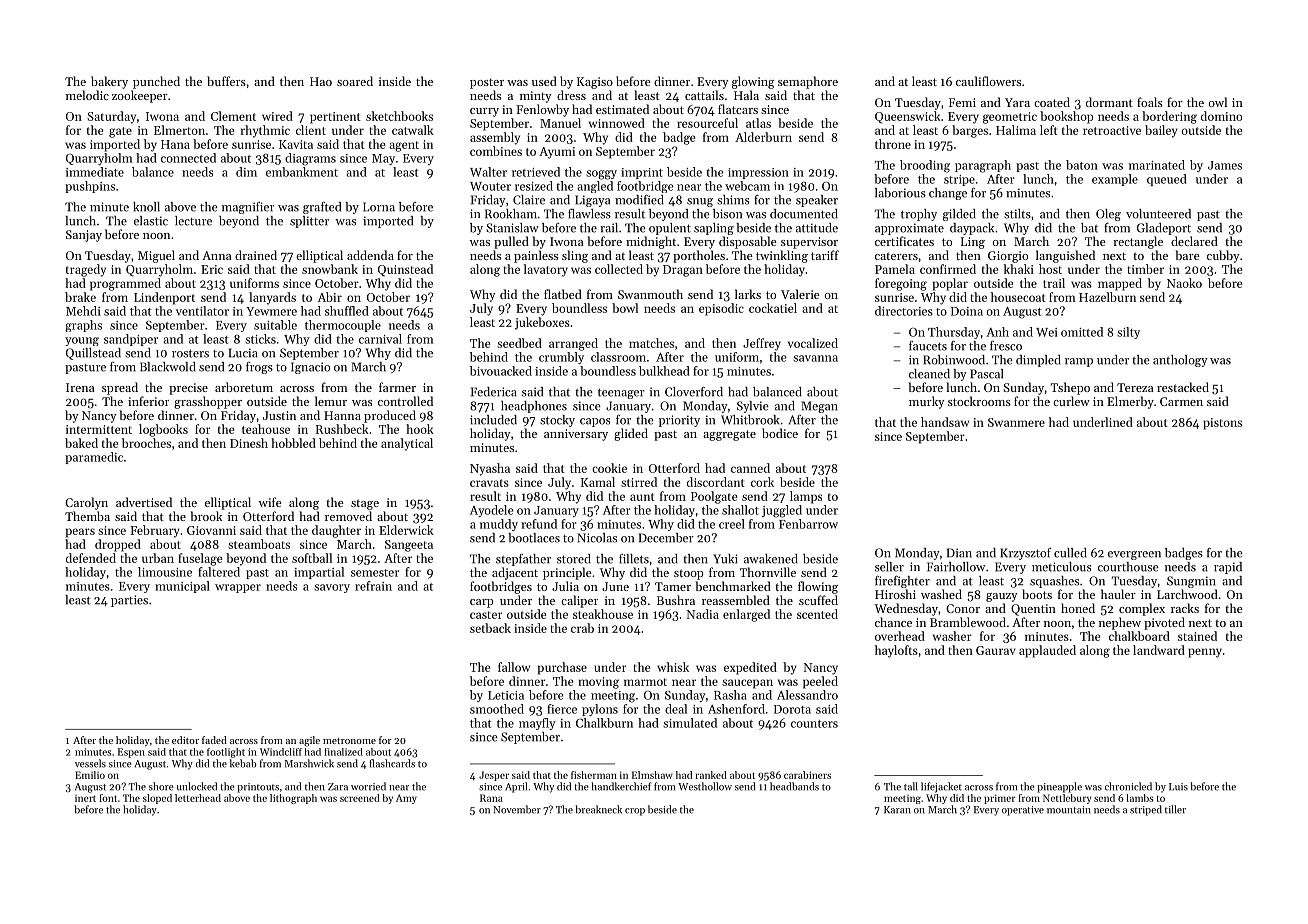 This document has height=924, width=1308. What do you see at coordinates (819, 407) in the document?
I see `Megan` at bounding box center [819, 407].
